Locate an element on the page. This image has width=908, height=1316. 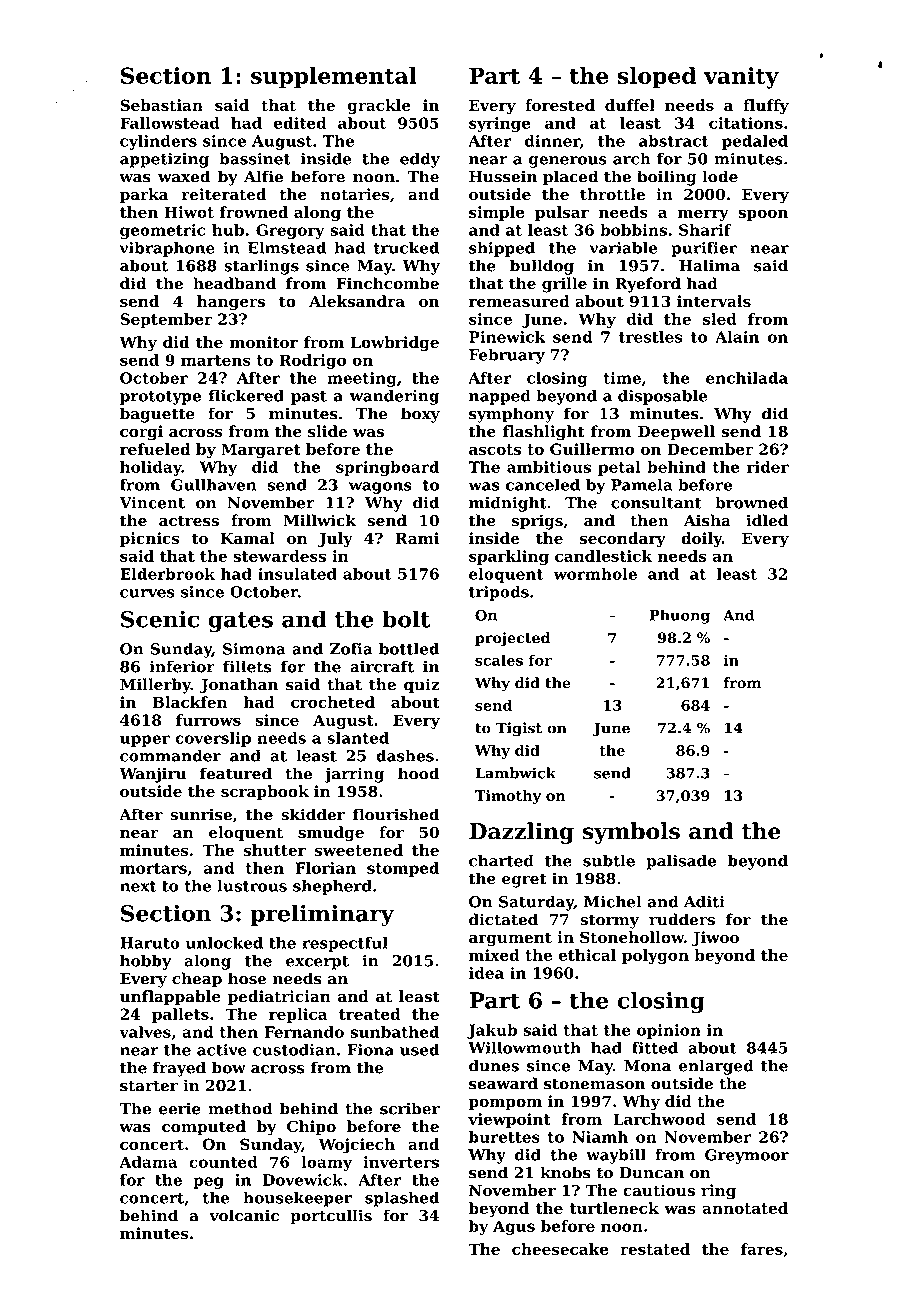
symphony is located at coordinates (511, 415).
